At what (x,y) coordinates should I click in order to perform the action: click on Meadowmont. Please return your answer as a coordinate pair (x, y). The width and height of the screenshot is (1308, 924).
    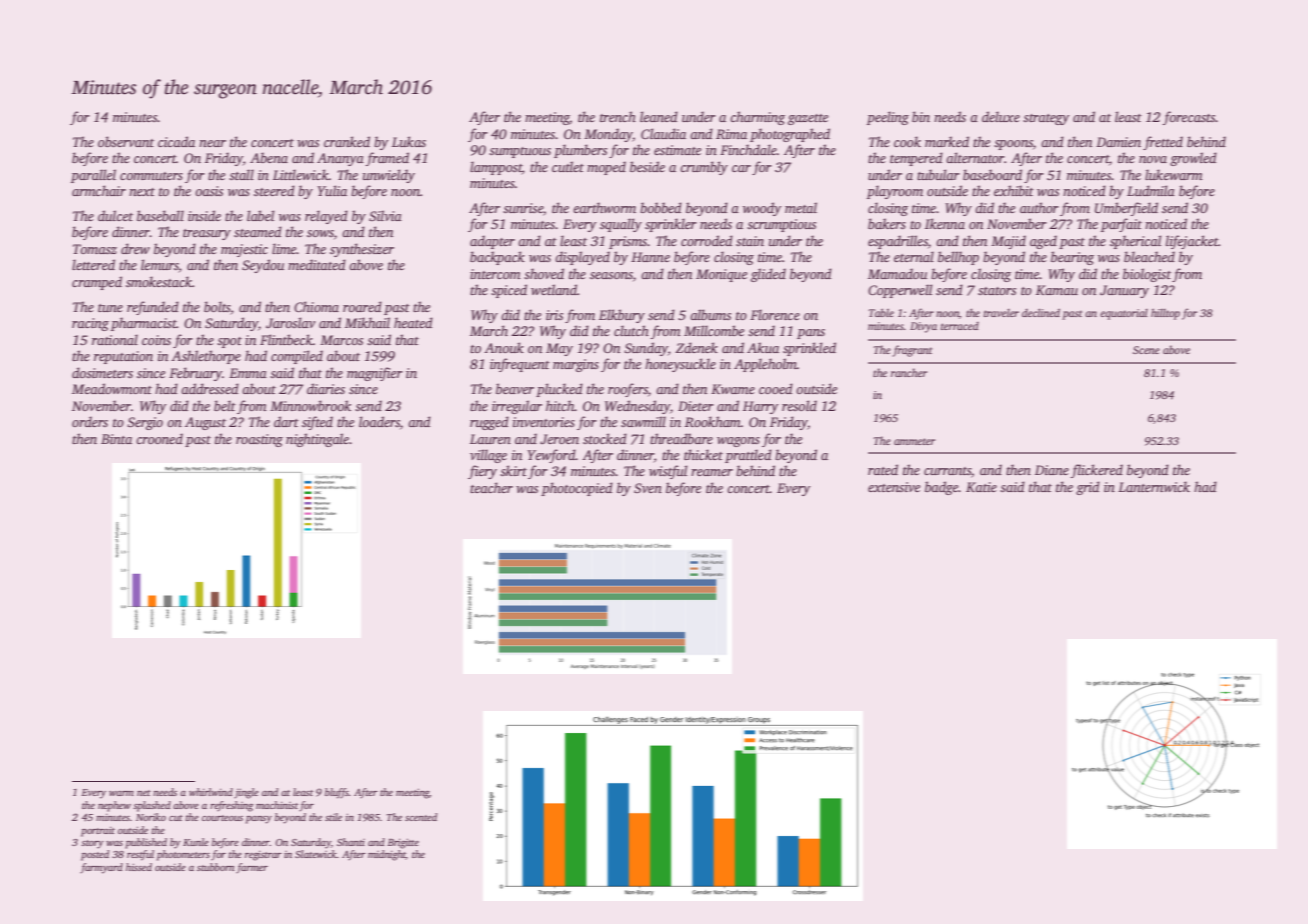
    Looking at the image, I should click on (112, 388).
